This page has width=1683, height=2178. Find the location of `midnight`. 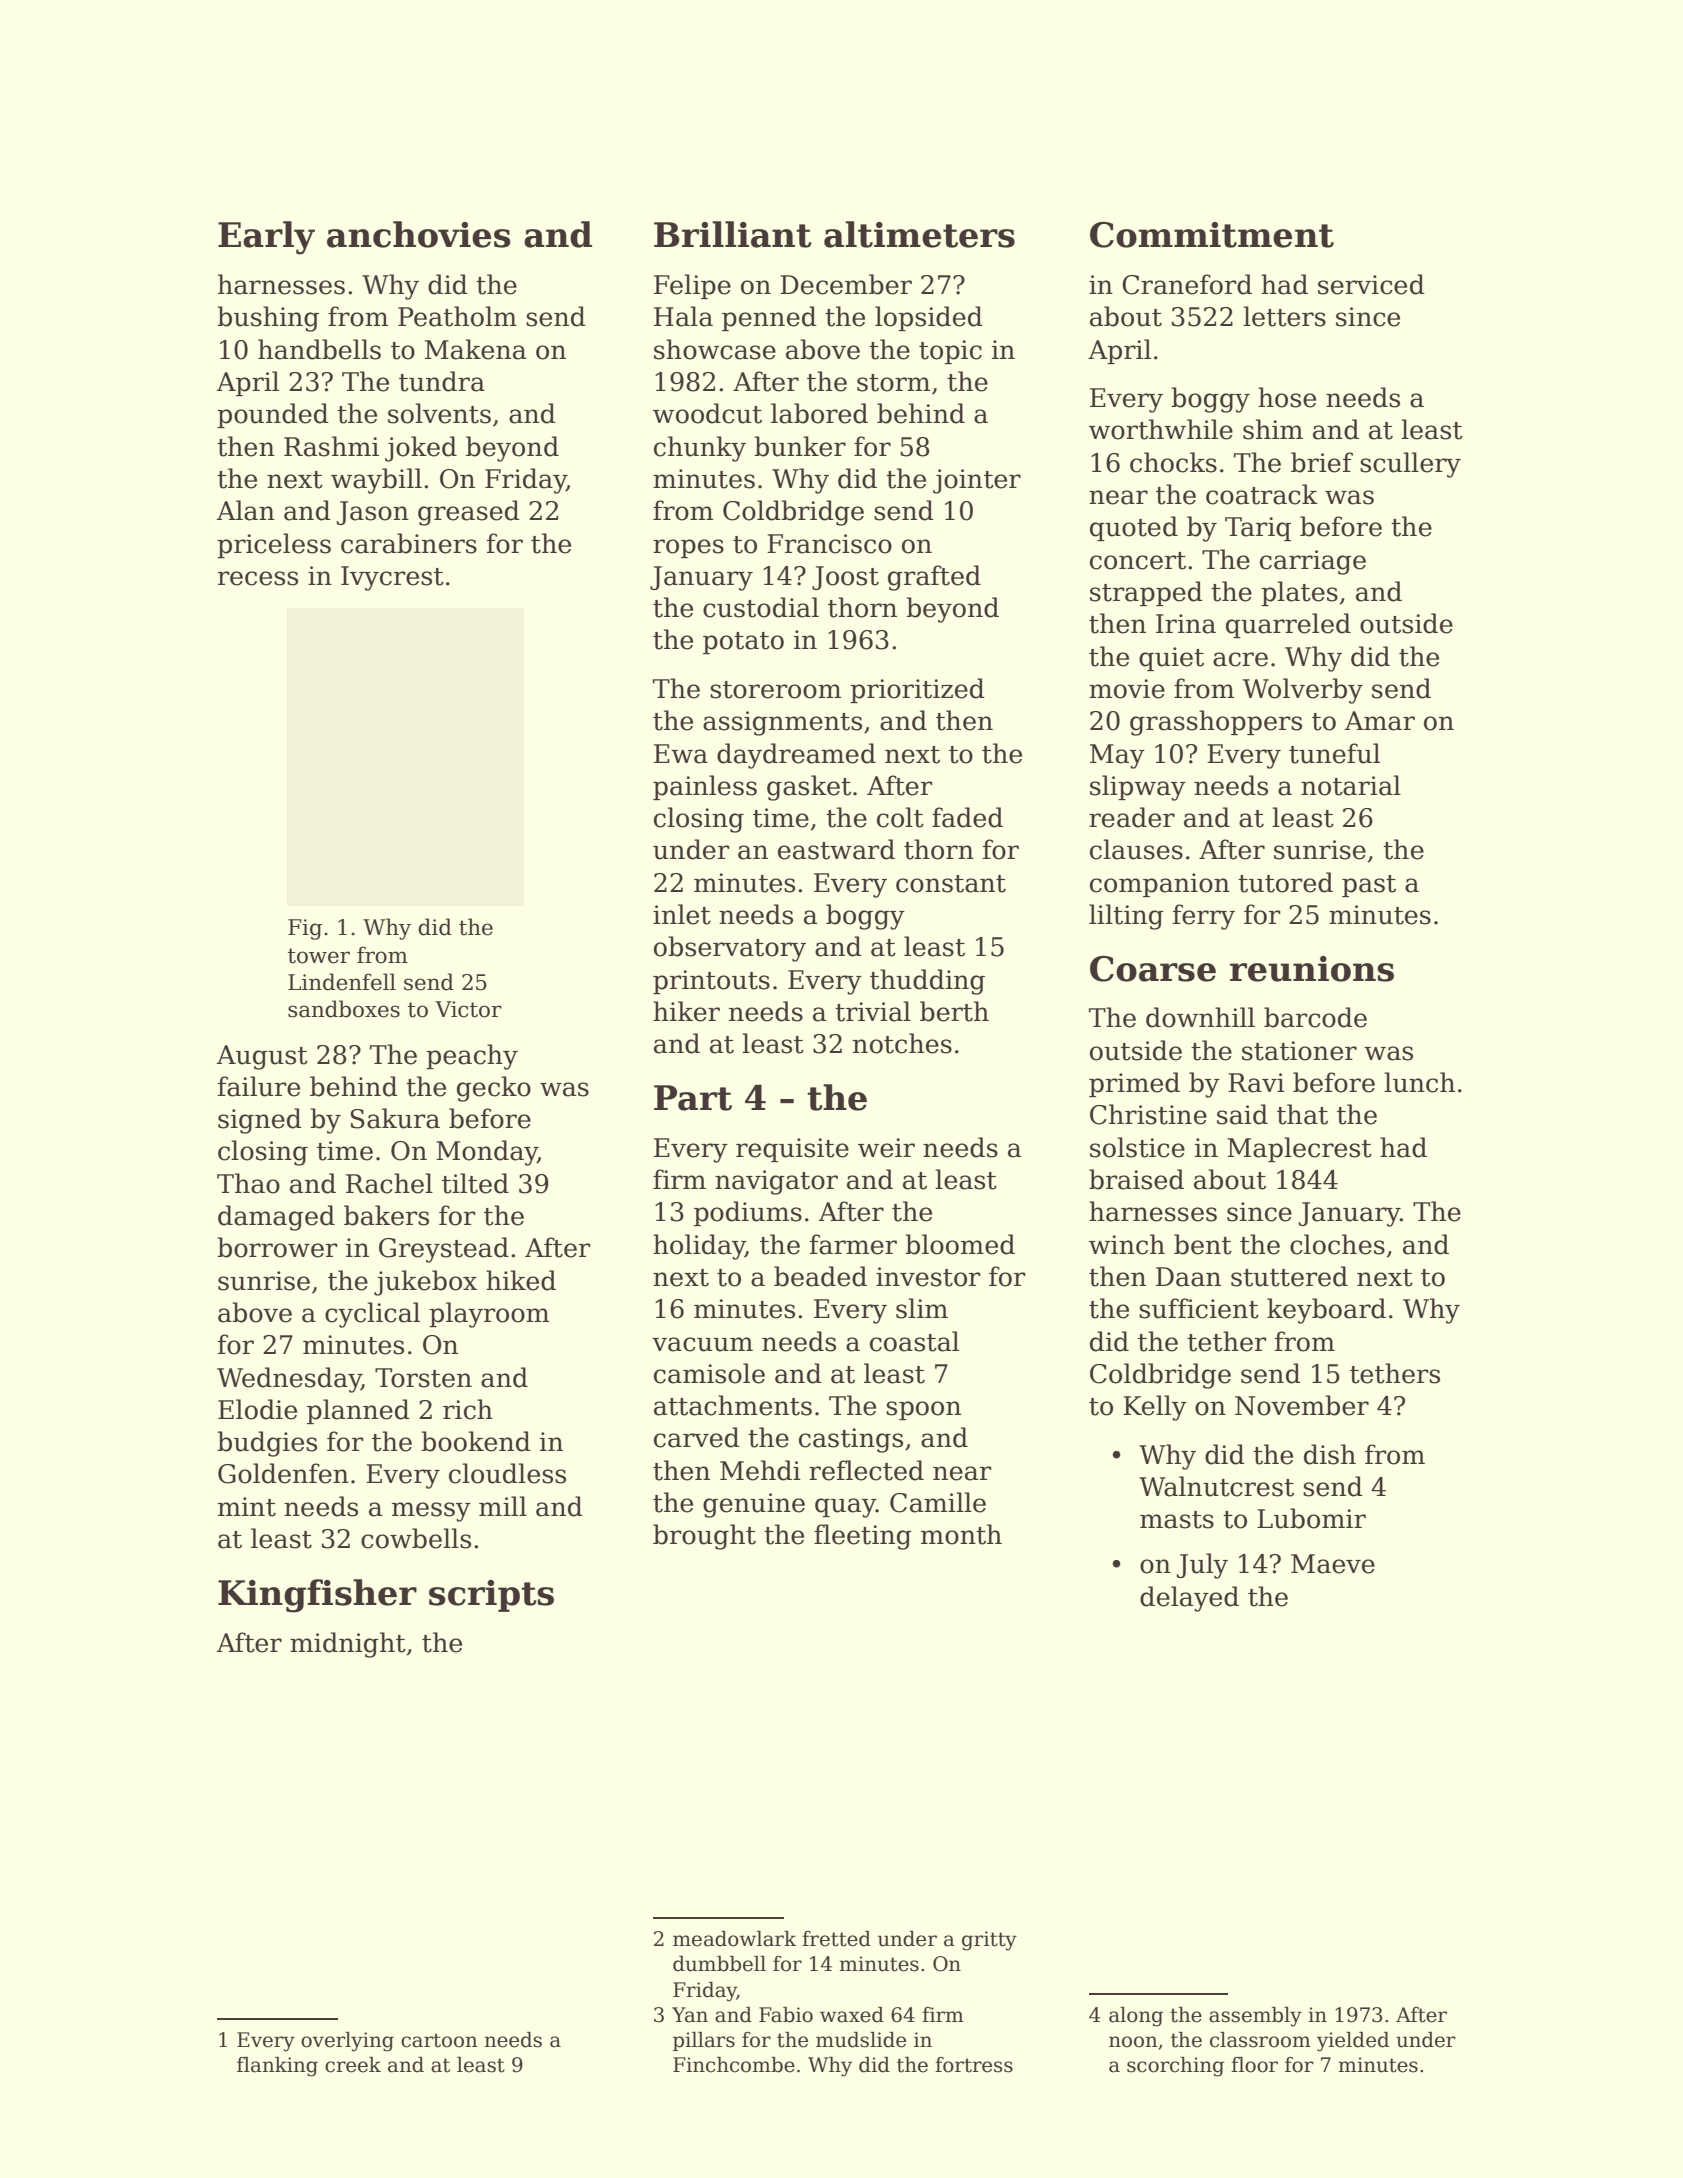

midnight is located at coordinates (348, 1645).
